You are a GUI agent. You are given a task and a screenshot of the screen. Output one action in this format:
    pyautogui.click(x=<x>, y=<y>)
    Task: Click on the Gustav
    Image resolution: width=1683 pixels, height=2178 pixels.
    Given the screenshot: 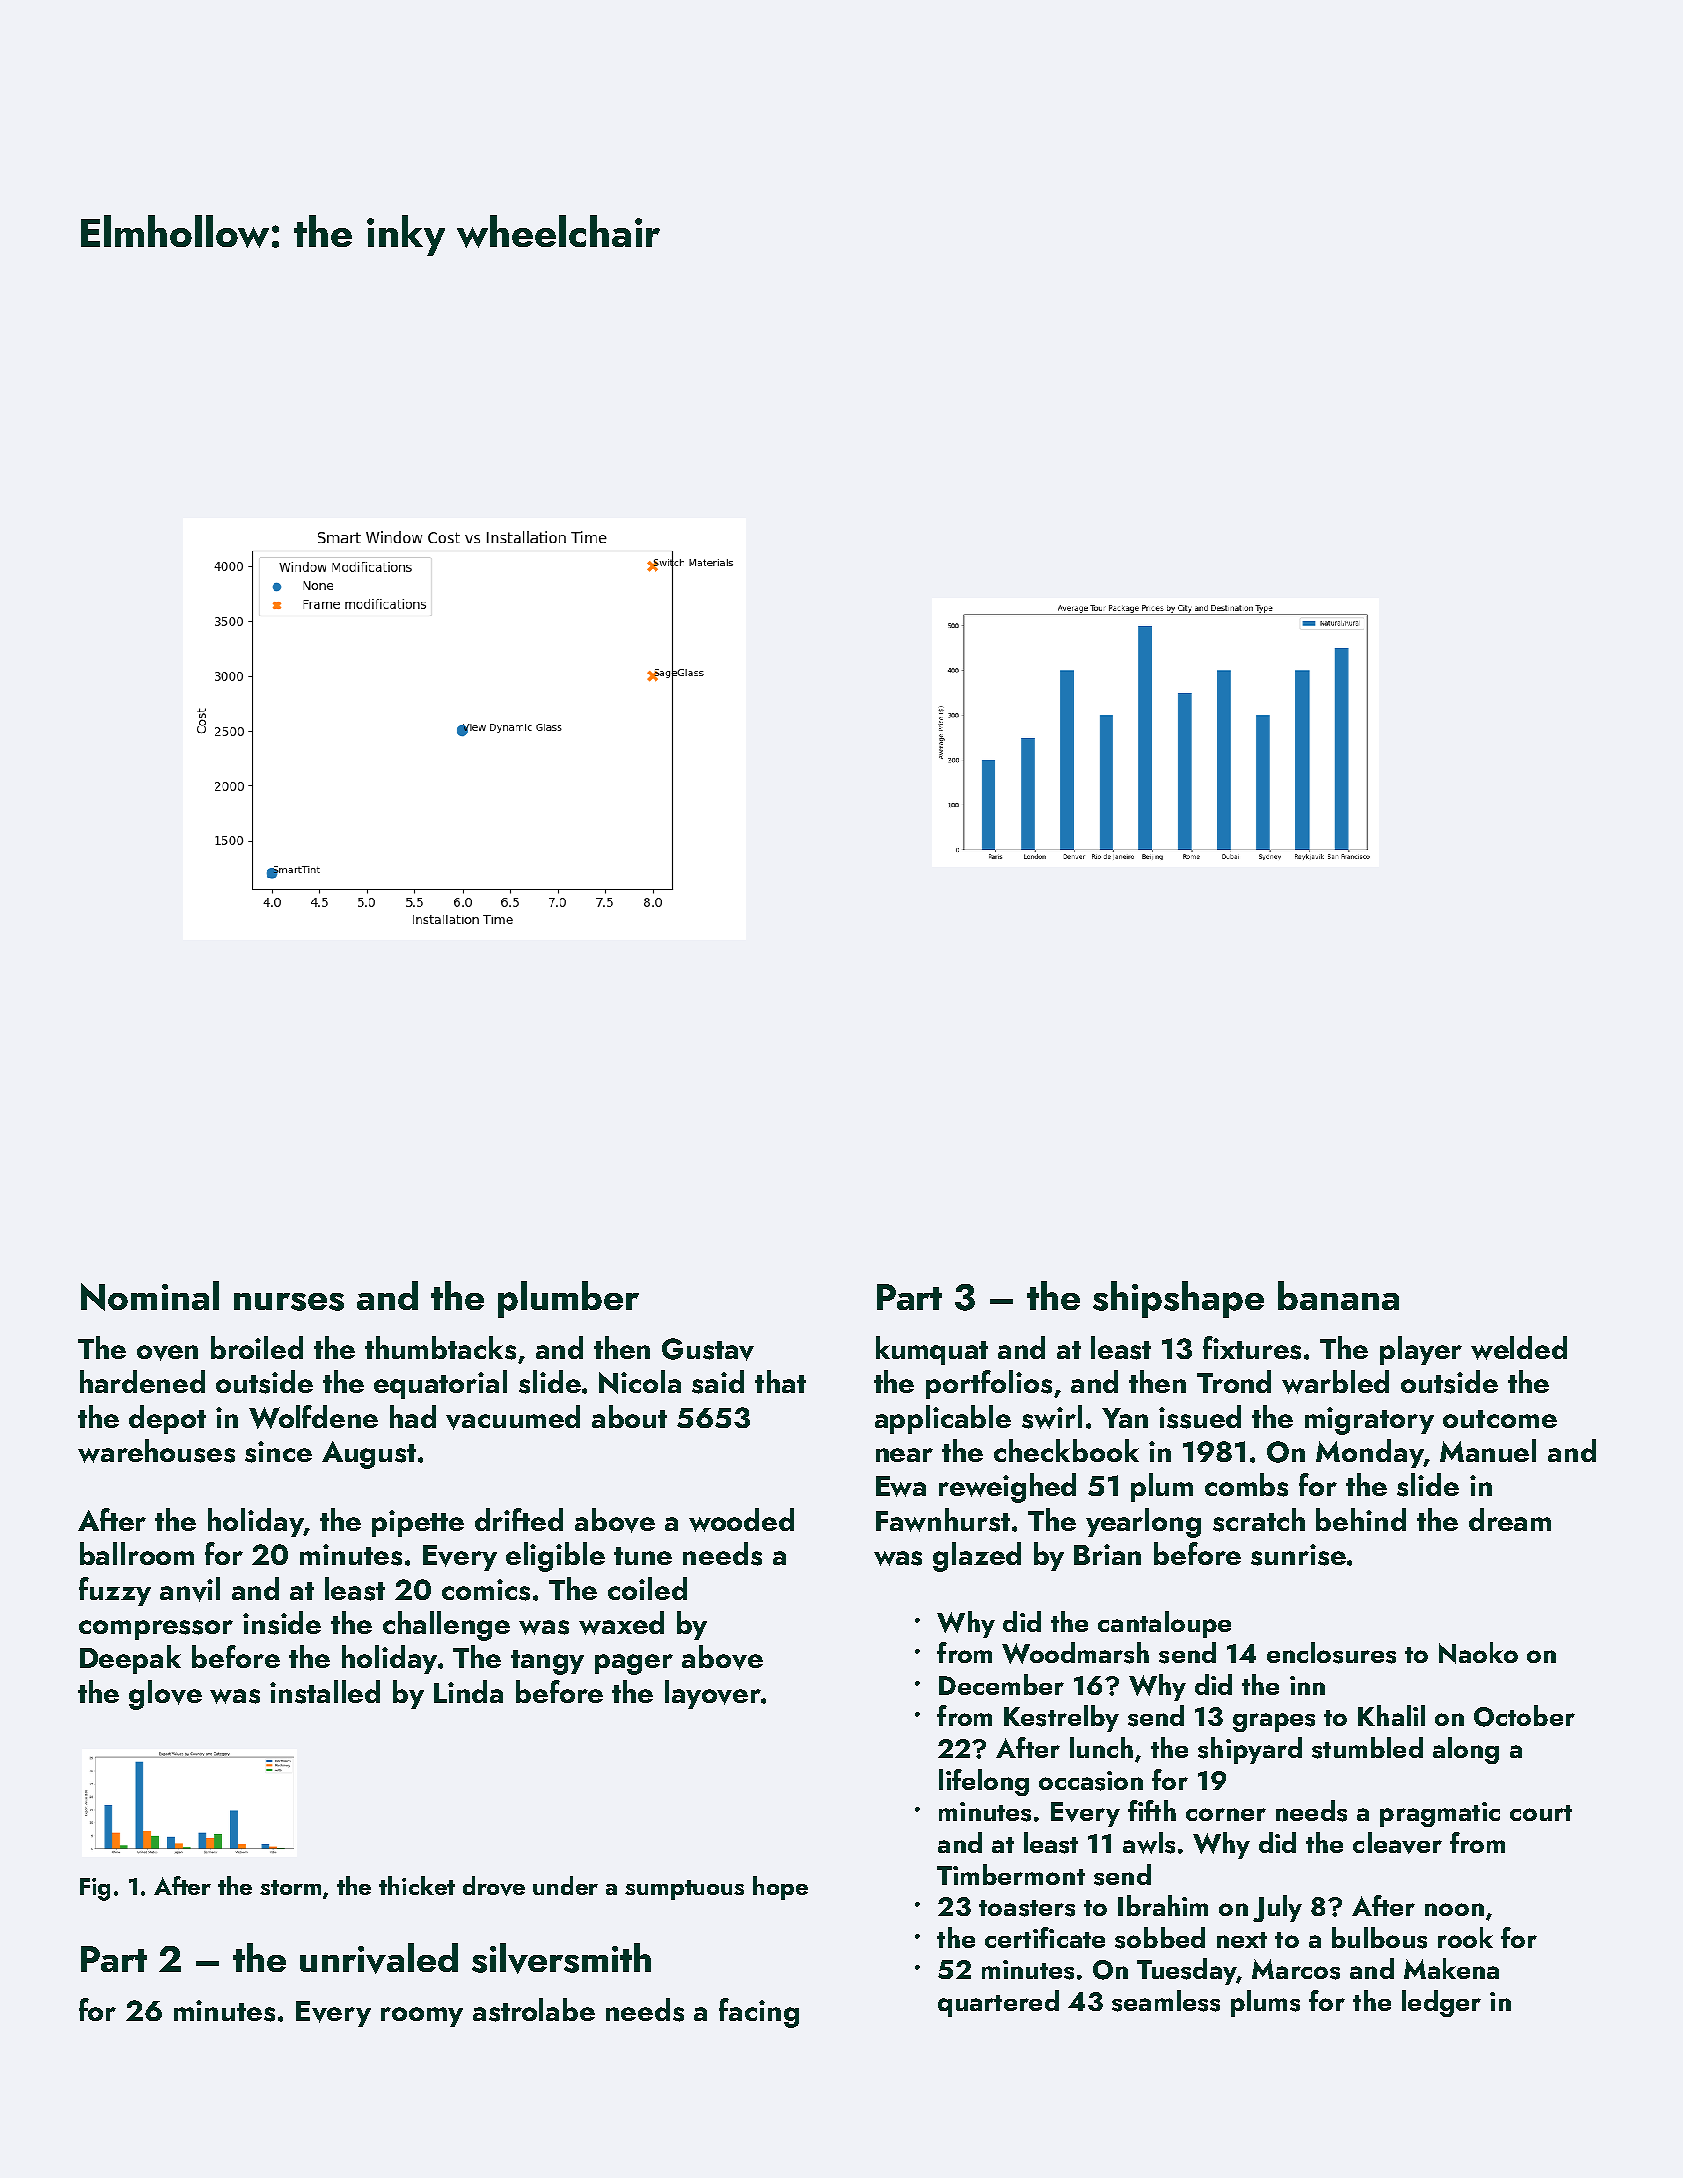 What is the action you would take?
    pyautogui.click(x=708, y=1349)
